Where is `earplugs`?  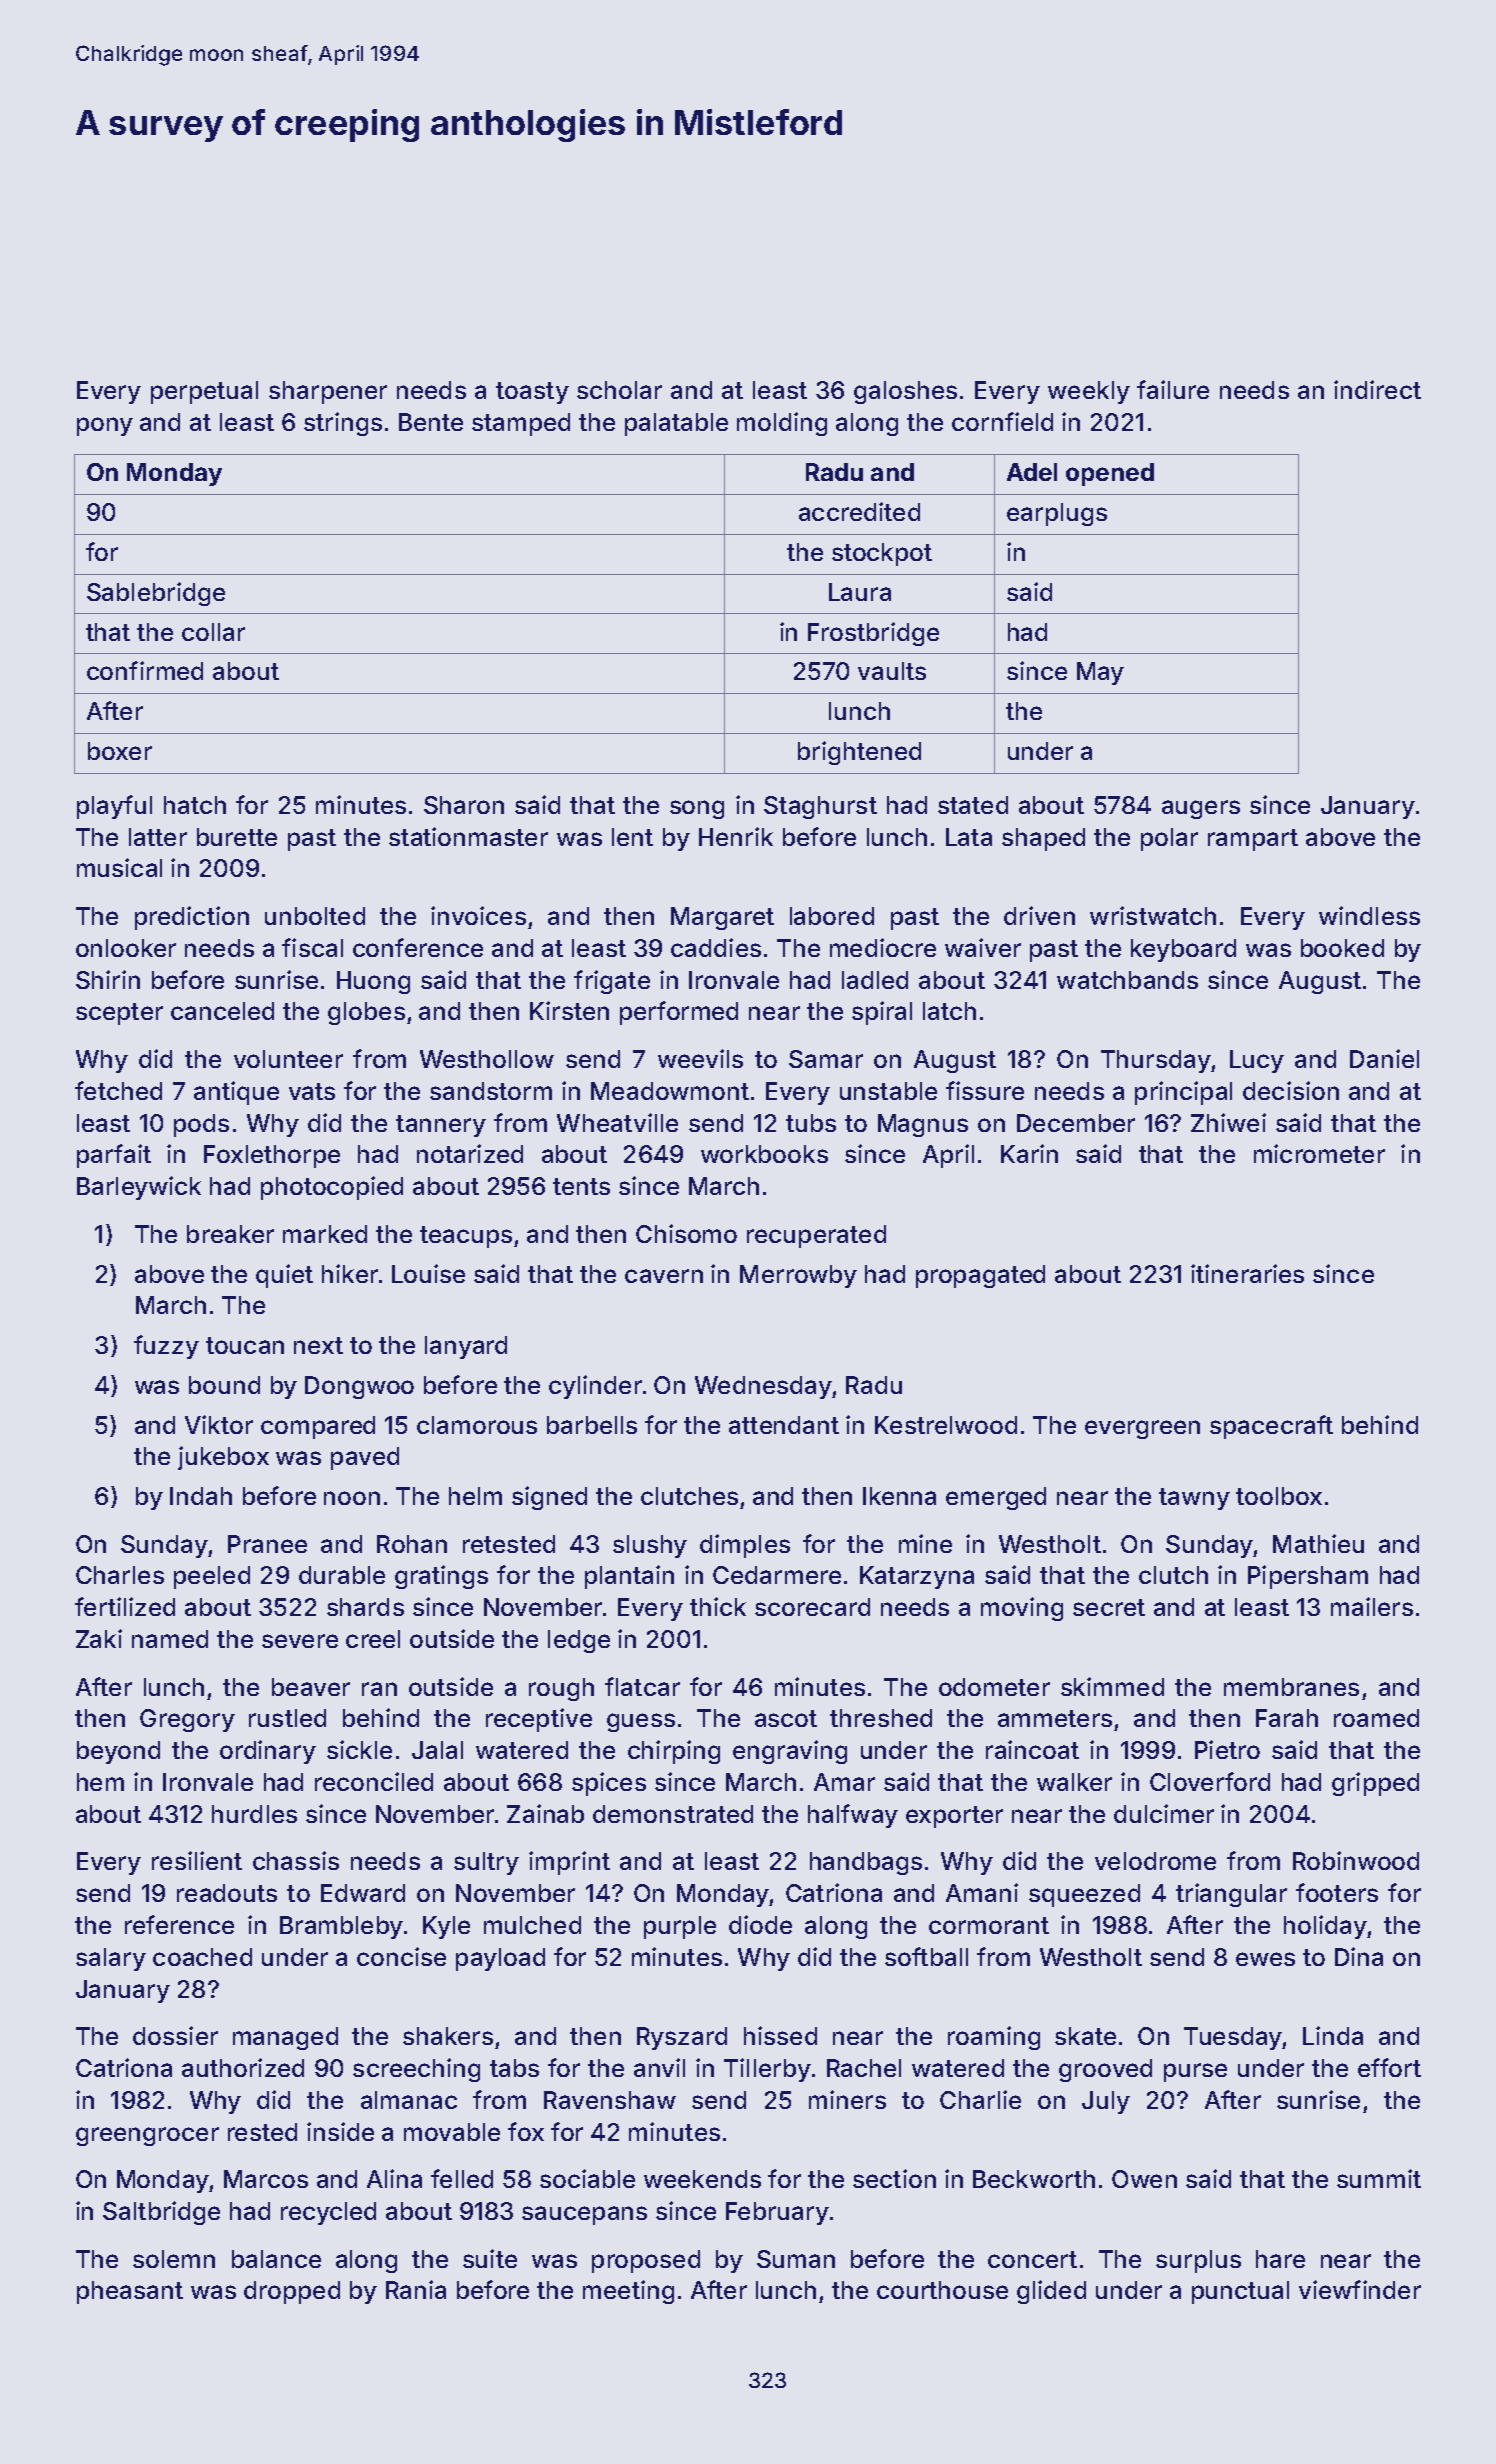 earplugs is located at coordinates (1057, 514).
